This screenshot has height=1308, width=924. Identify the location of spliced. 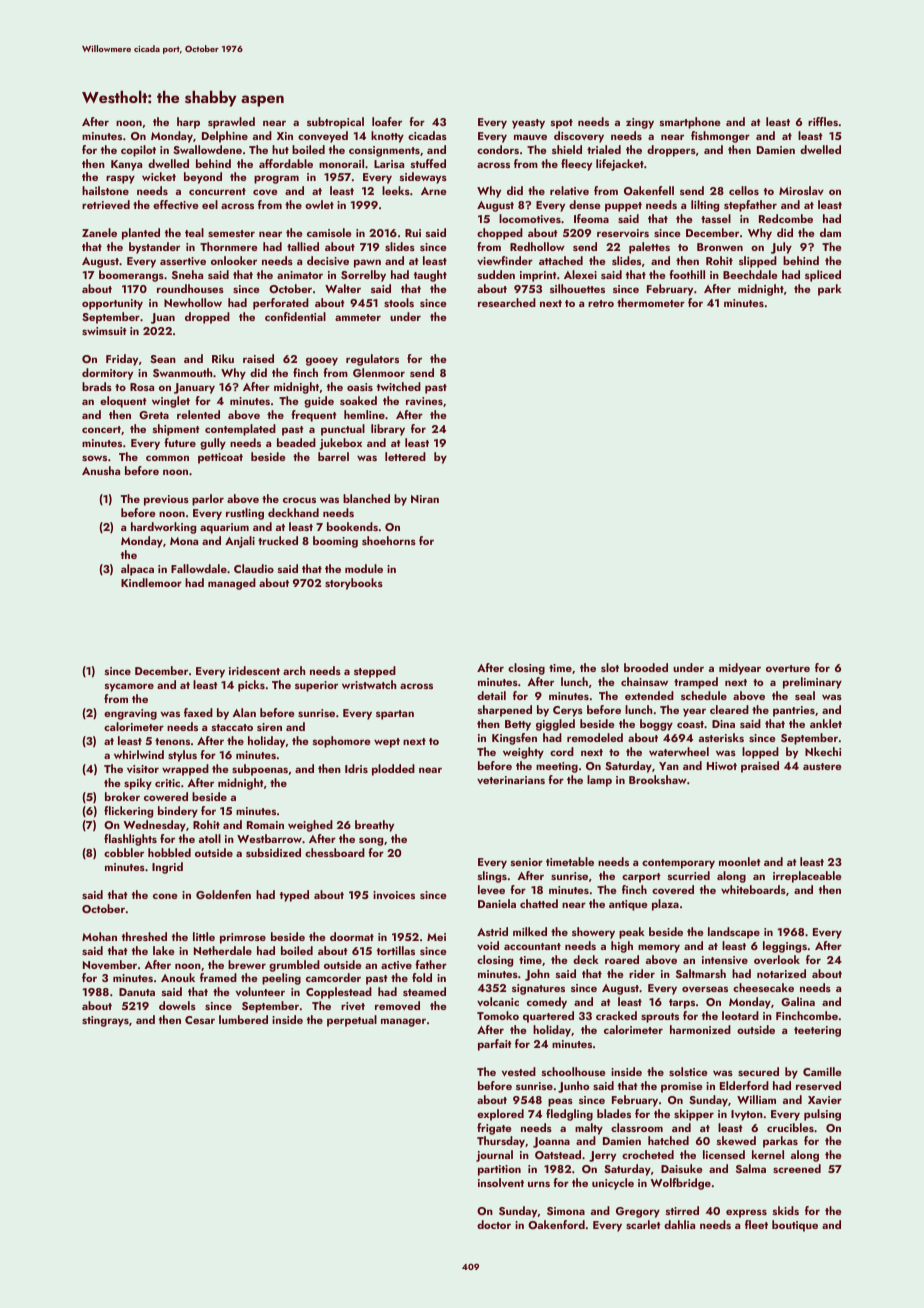
(823, 276).
